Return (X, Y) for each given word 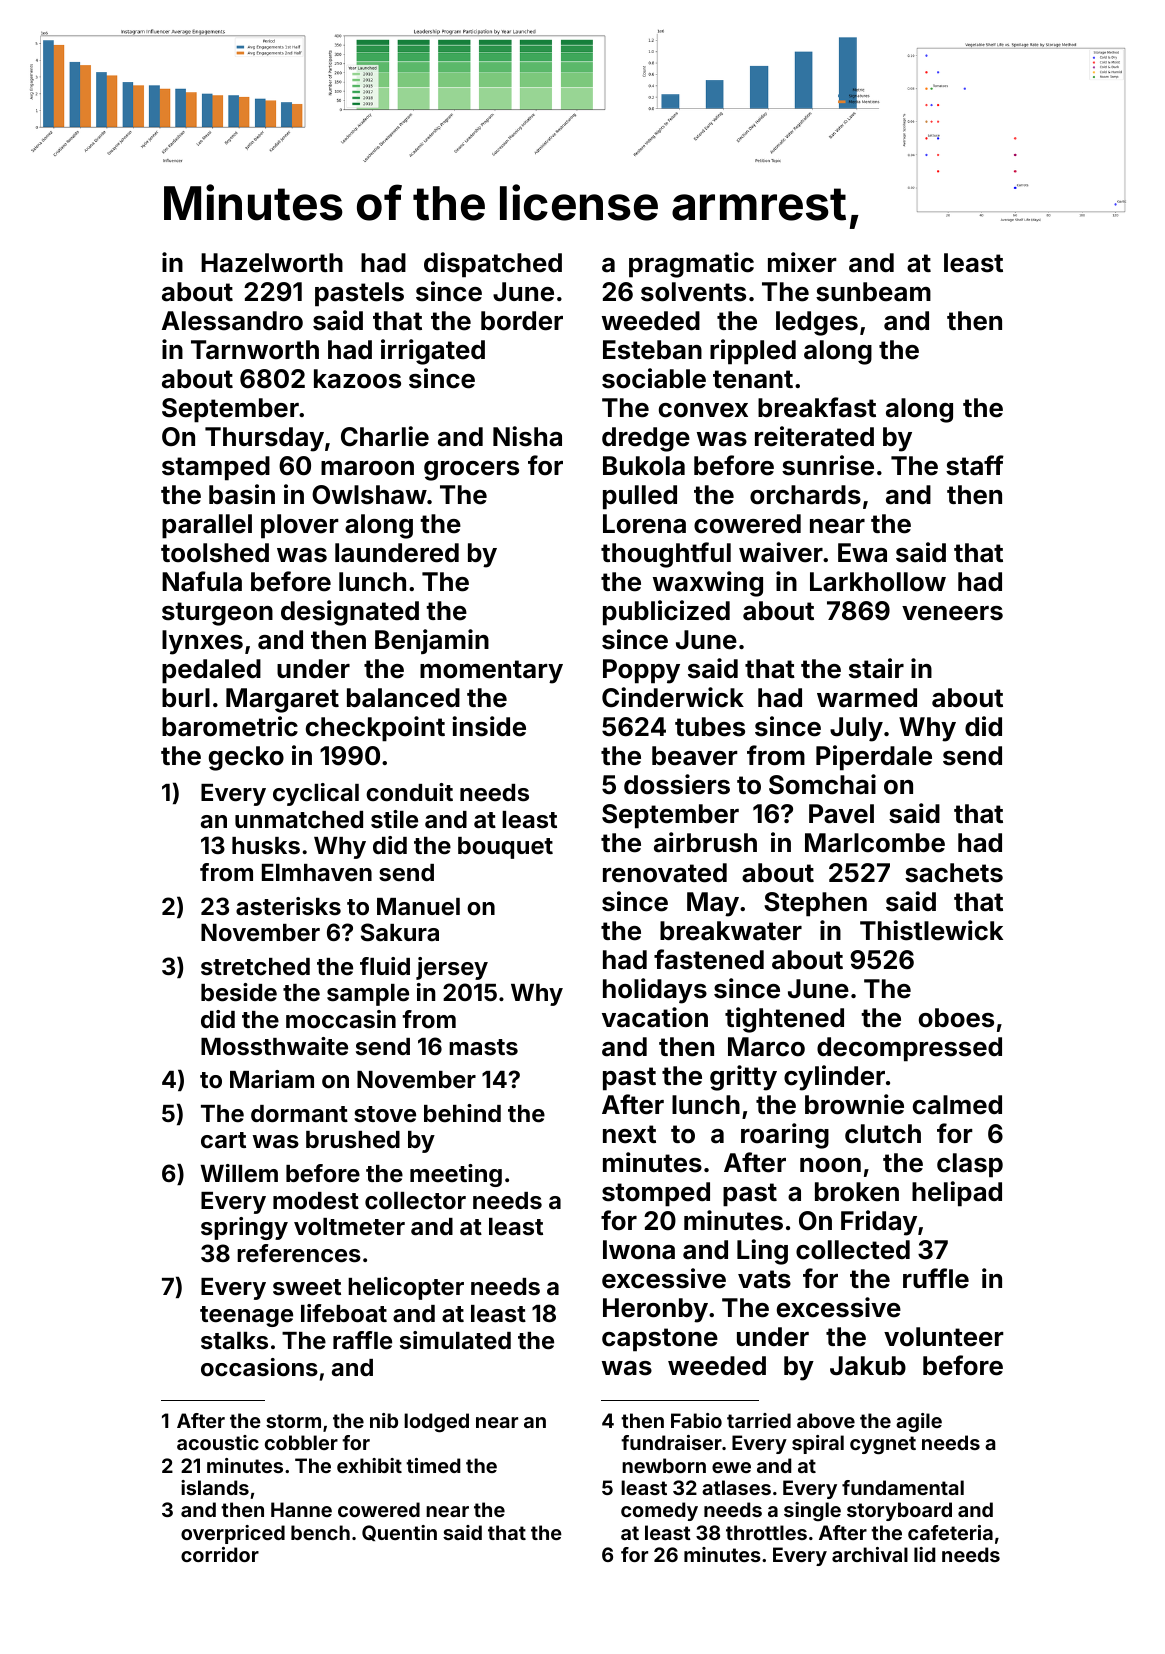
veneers (952, 613)
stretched (255, 967)
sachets (954, 873)
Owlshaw (369, 495)
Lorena (644, 524)
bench (320, 1532)
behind (462, 1113)
